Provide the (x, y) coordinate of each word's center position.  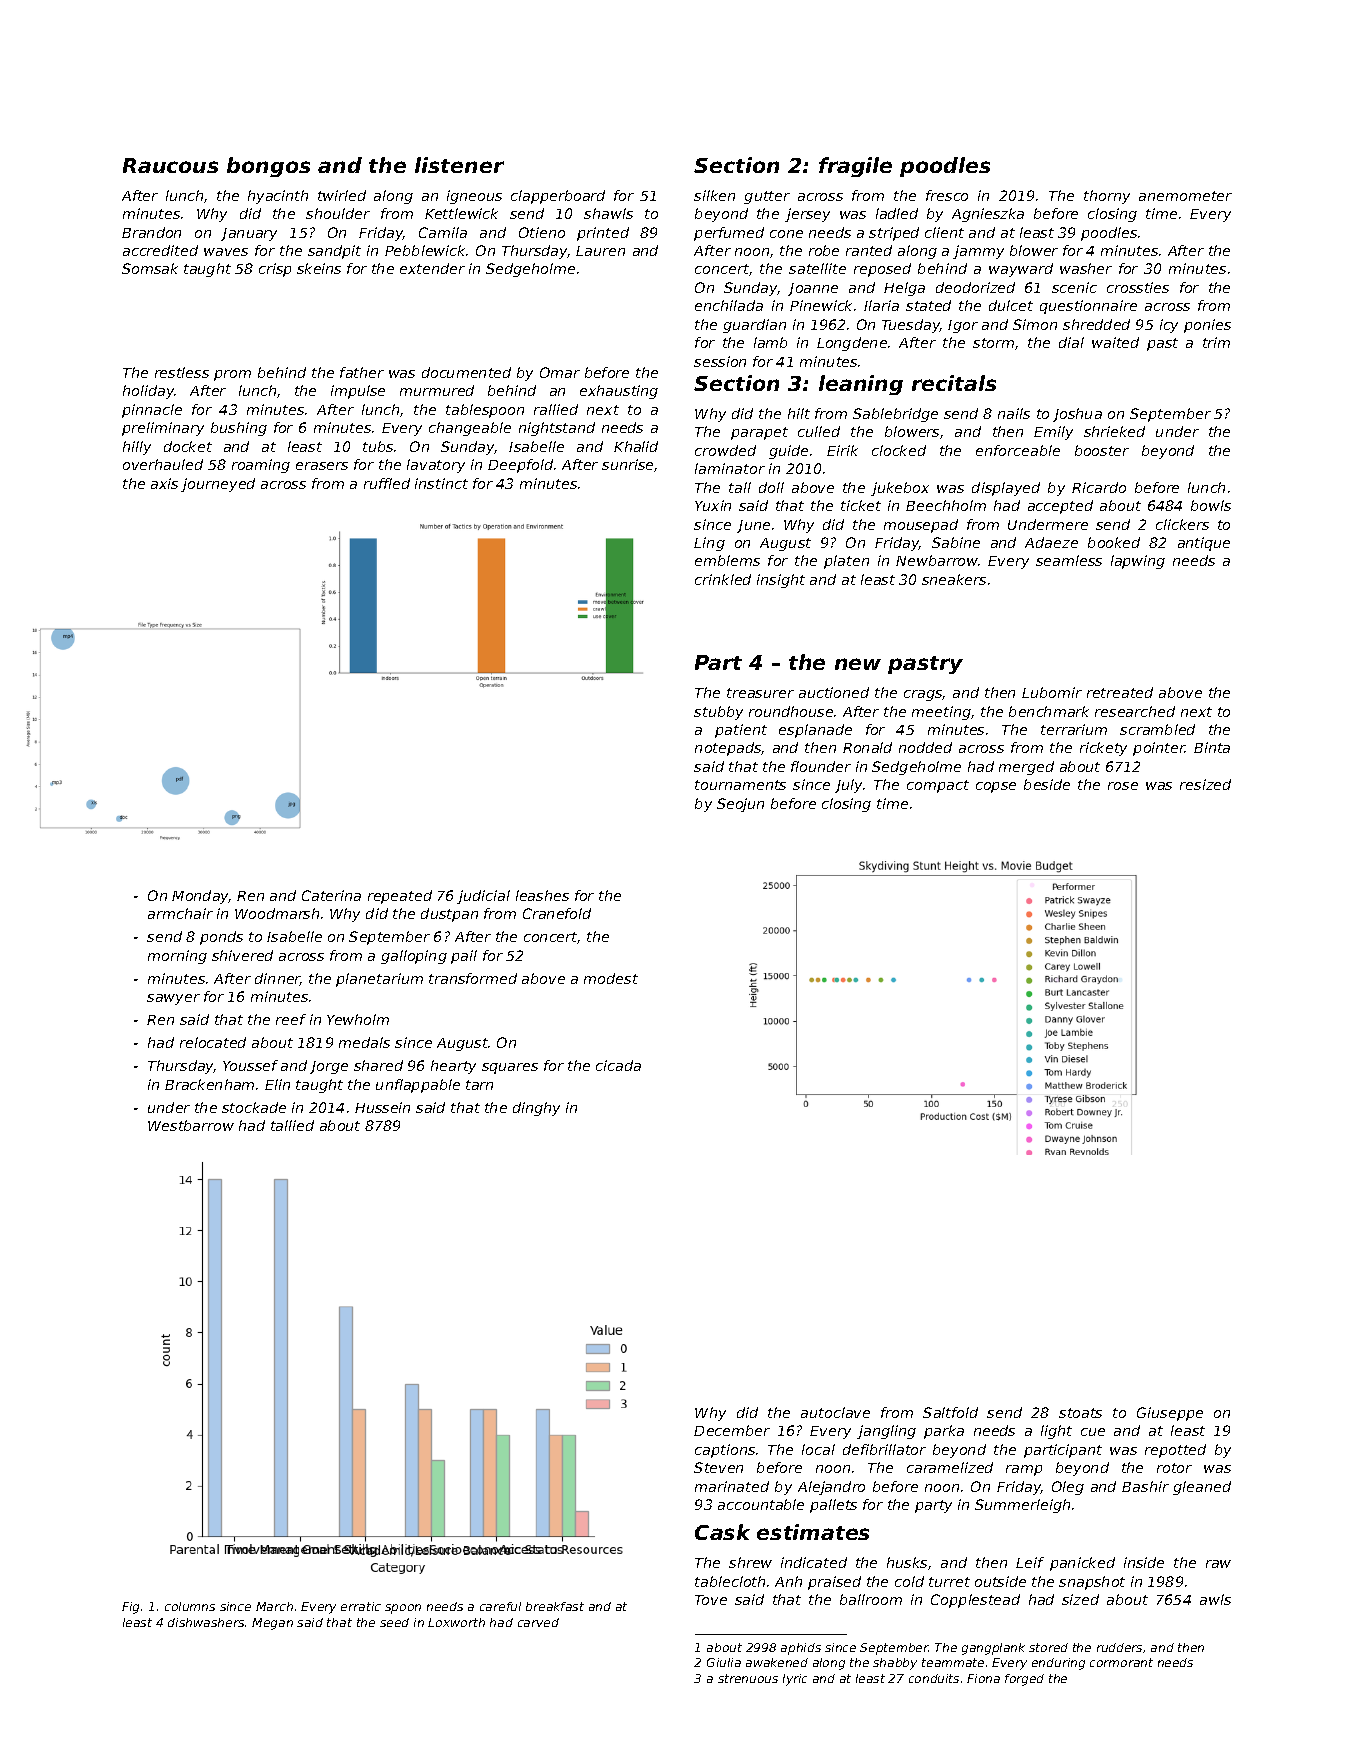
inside (1144, 1562)
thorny (1107, 197)
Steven (718, 1467)
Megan (272, 1624)
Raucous (170, 165)
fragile (855, 167)
